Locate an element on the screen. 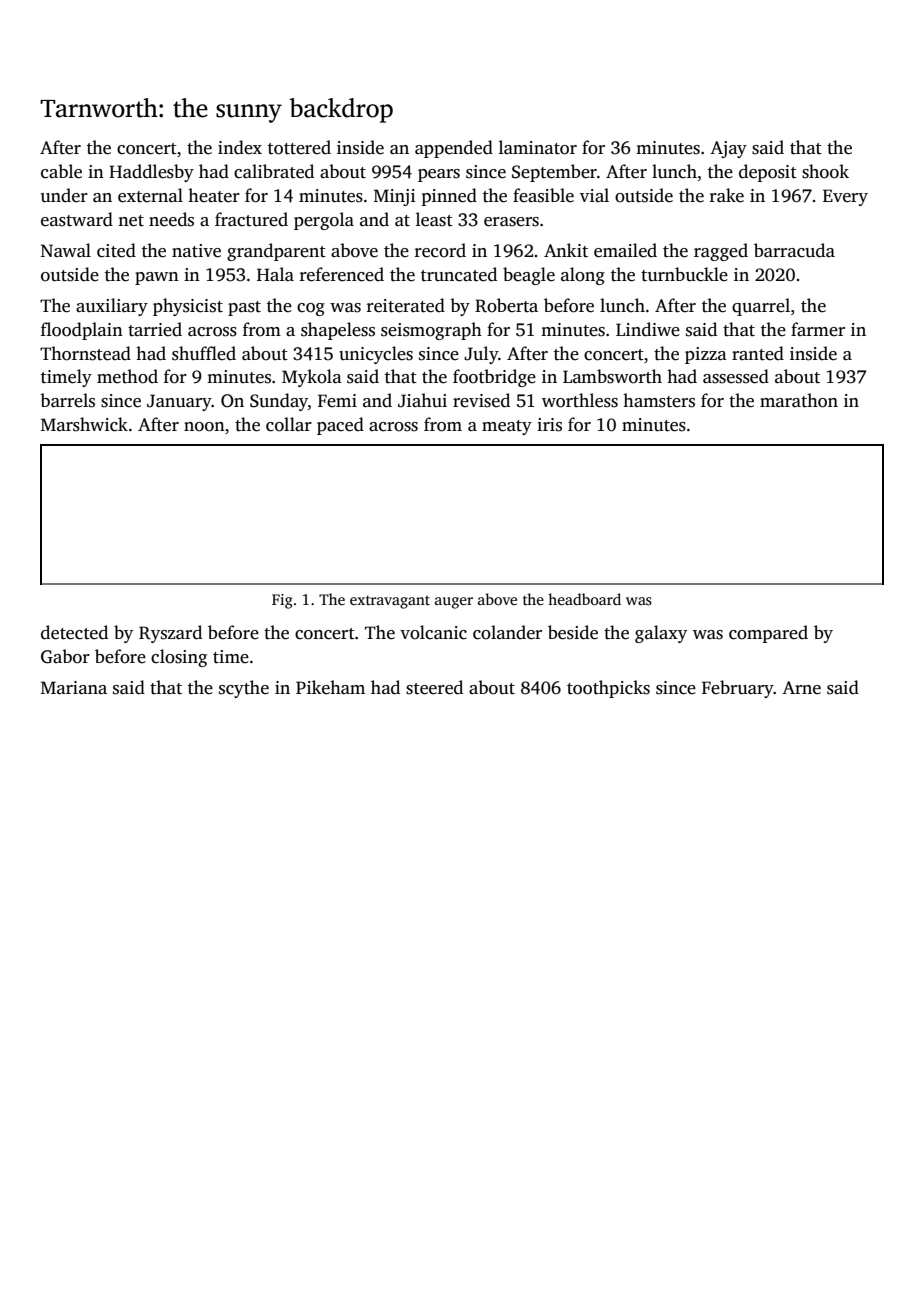  Gabor is located at coordinates (65, 656).
